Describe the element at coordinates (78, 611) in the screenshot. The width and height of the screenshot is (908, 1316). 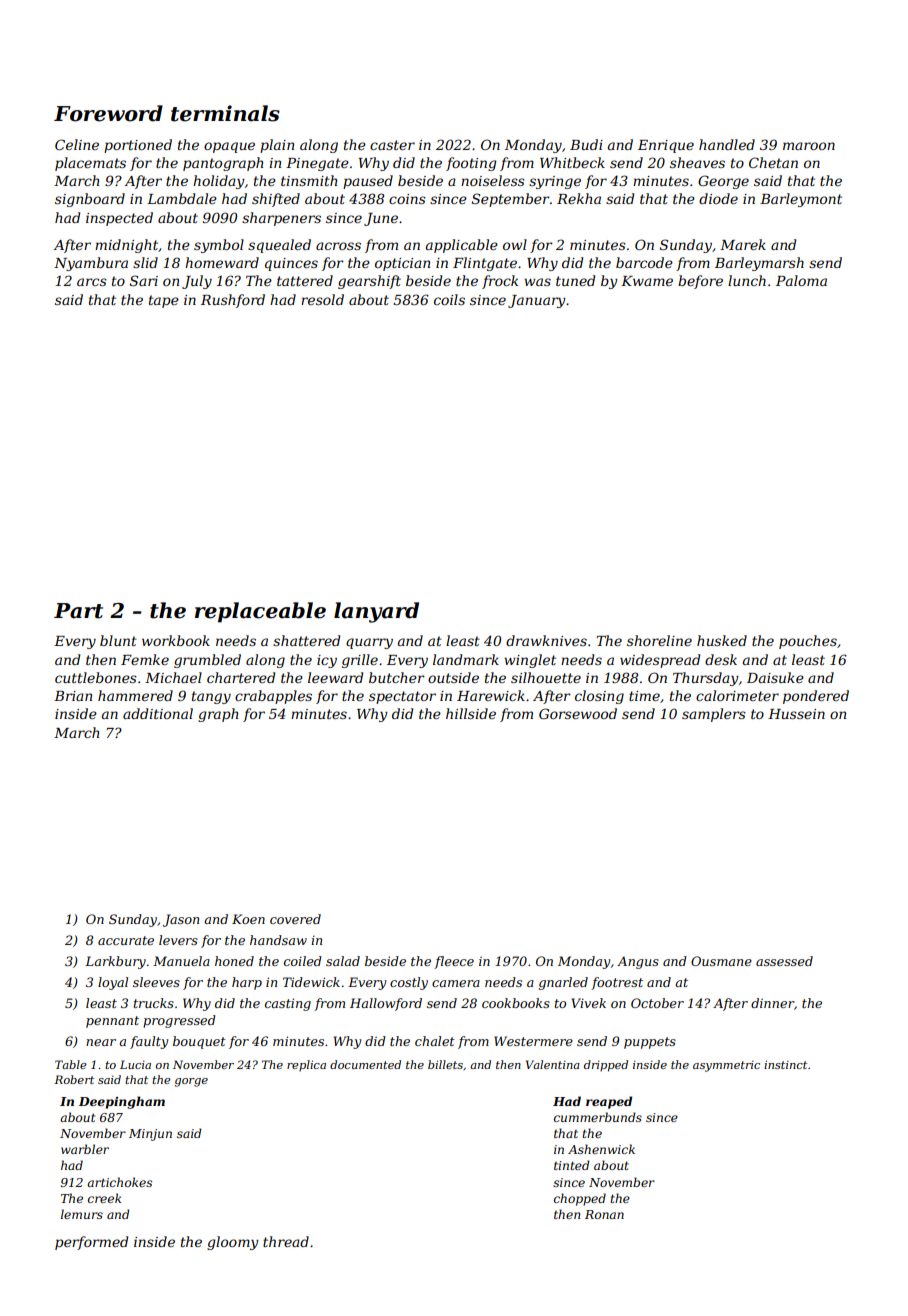
I see `Part` at that location.
